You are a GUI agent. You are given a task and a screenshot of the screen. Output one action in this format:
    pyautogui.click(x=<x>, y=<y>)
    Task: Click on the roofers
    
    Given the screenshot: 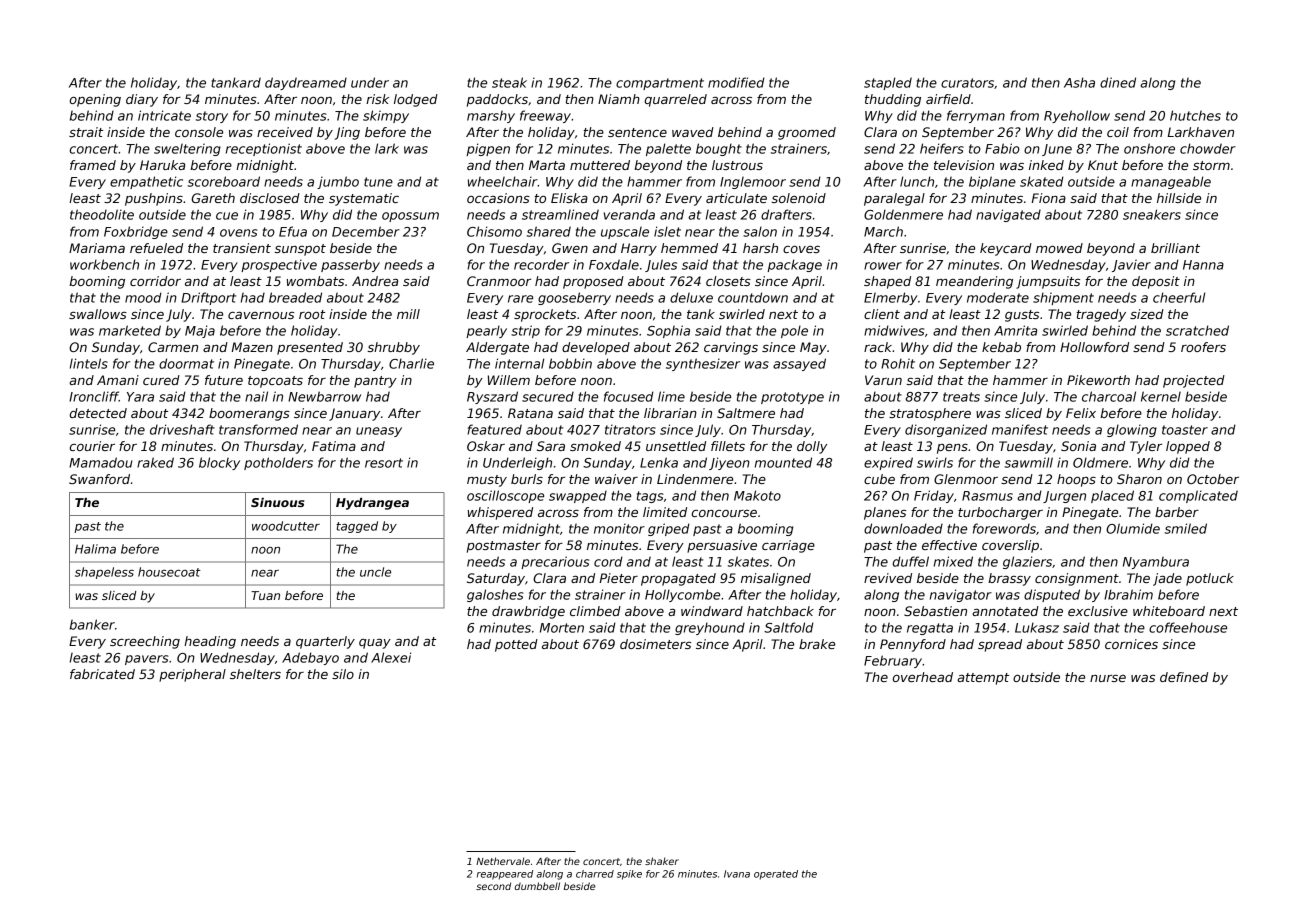 What is the action you would take?
    pyautogui.click(x=1203, y=347)
